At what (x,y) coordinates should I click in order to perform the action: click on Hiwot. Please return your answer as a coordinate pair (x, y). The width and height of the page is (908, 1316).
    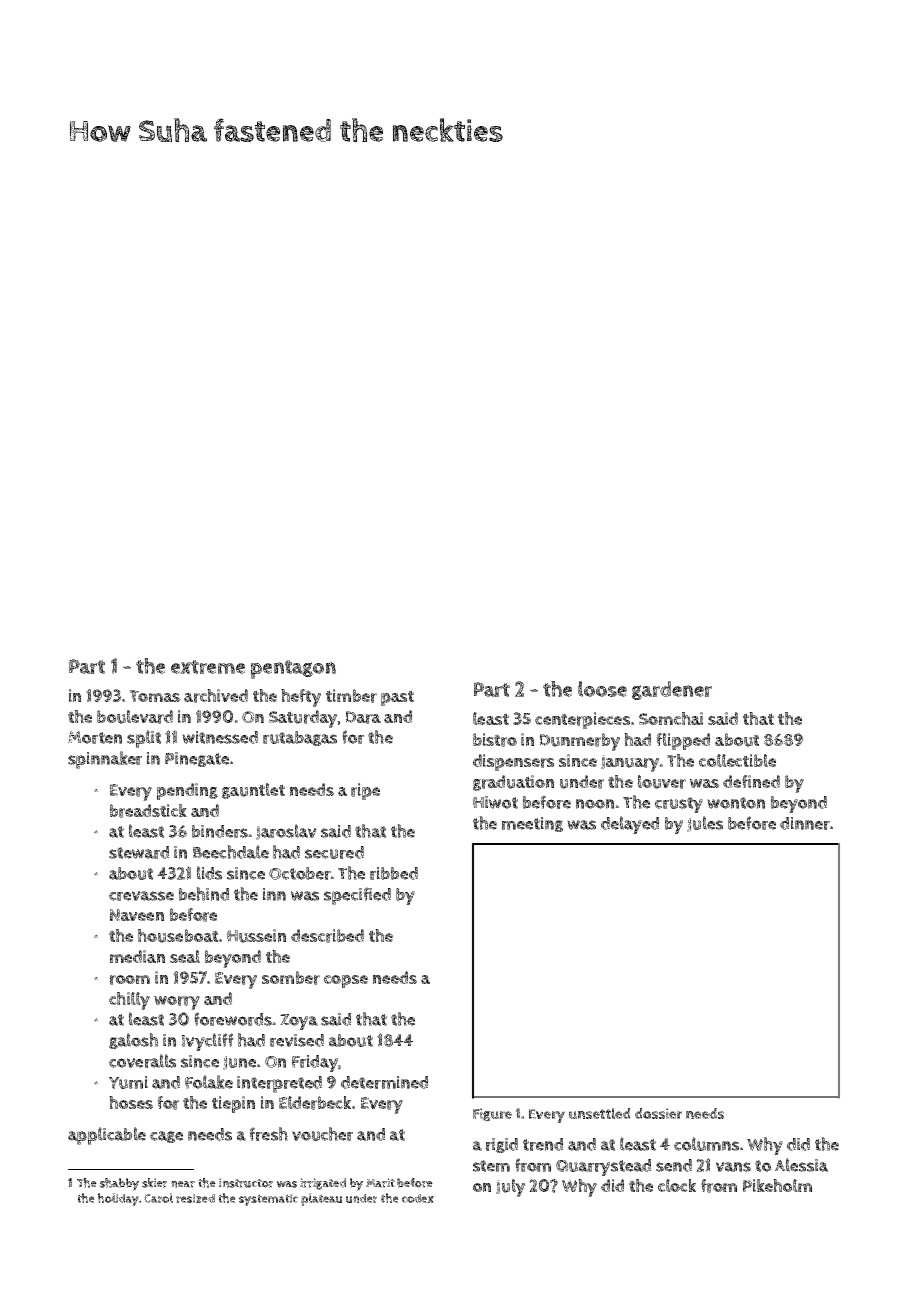
    Looking at the image, I should click on (495, 802).
